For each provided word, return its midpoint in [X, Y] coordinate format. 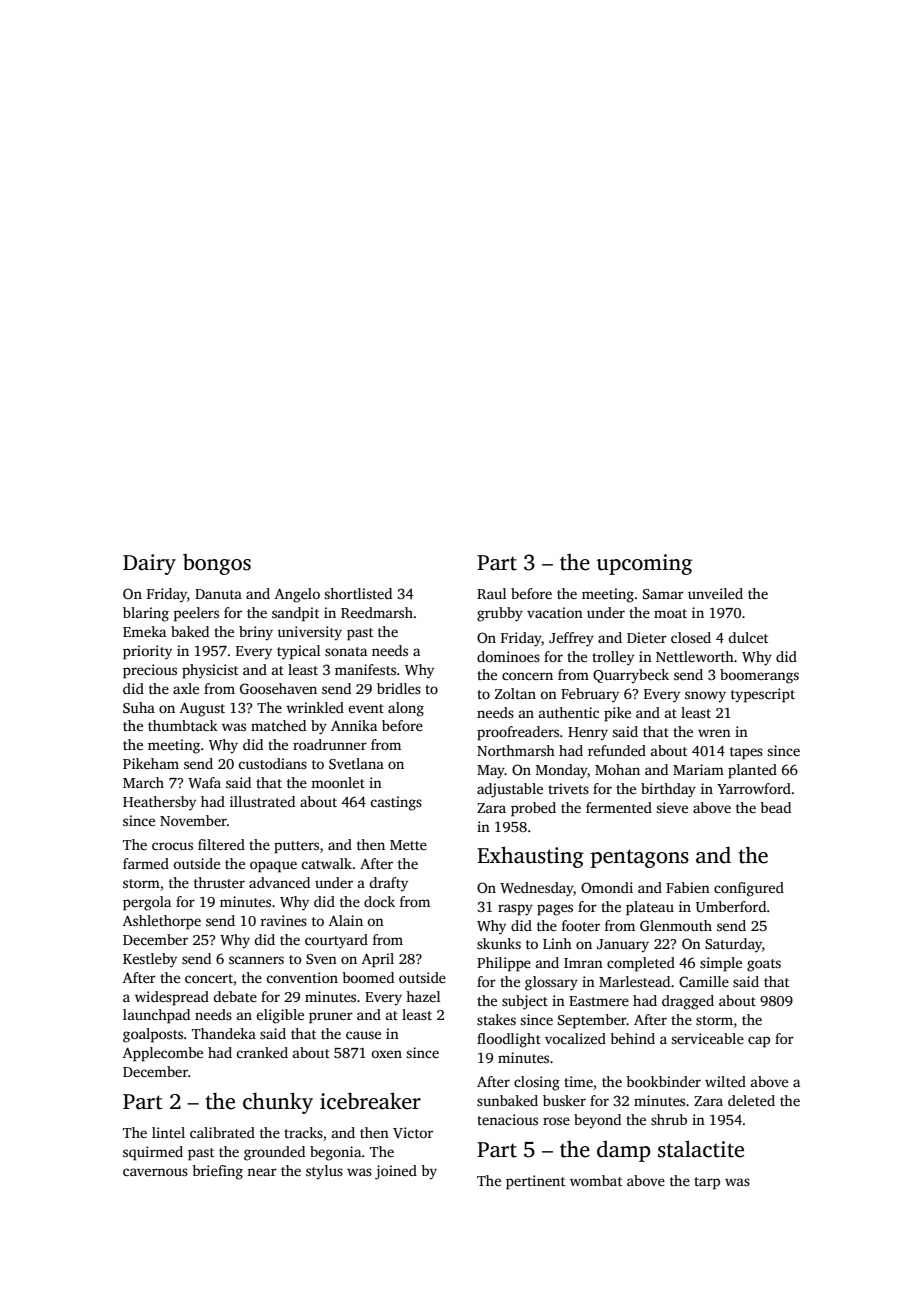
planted [752, 771]
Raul [491, 593]
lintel [168, 1132]
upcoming [644, 564]
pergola [147, 903]
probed [533, 809]
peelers [196, 614]
